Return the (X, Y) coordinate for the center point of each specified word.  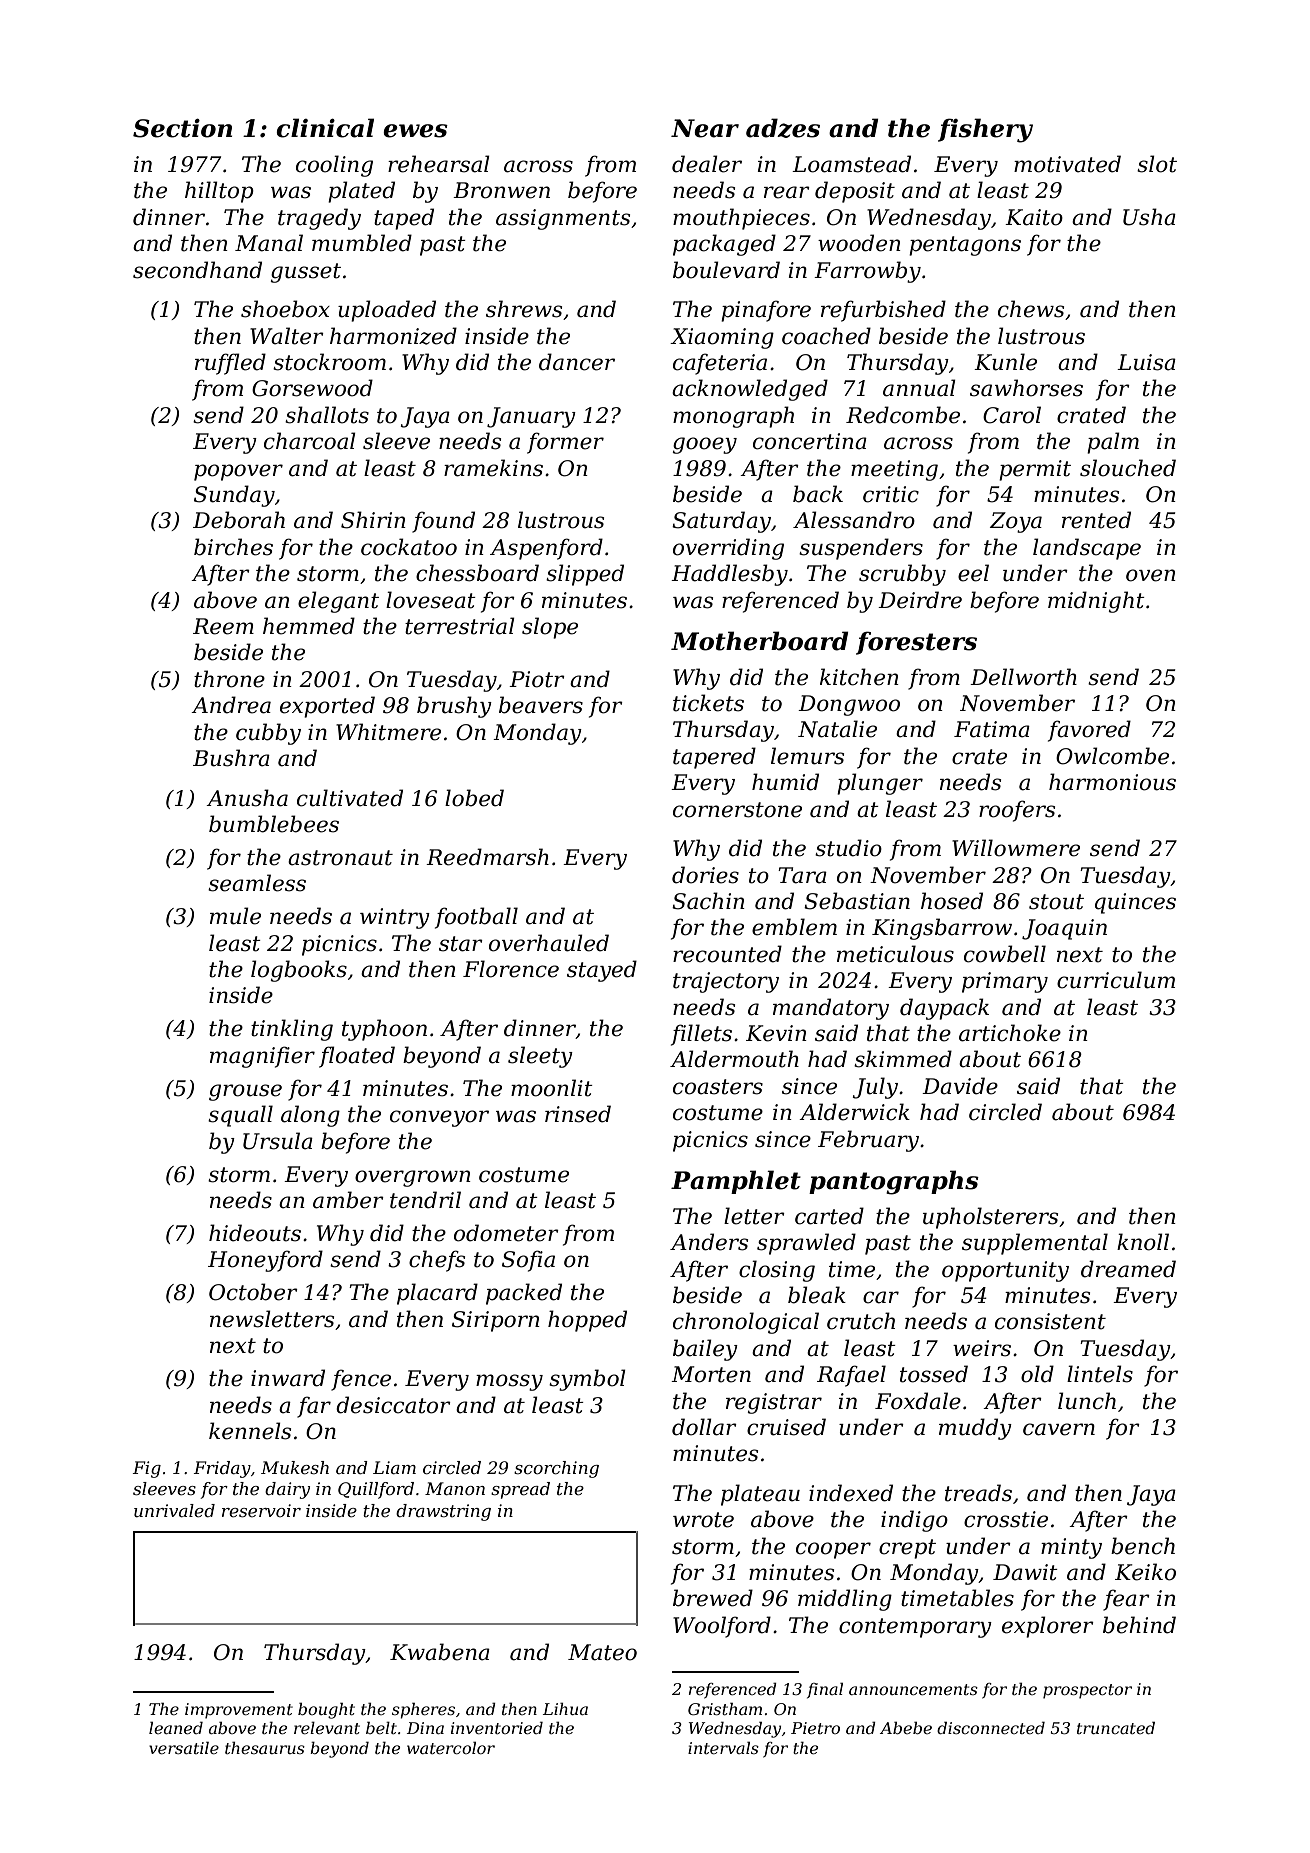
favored (1089, 731)
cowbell (1005, 954)
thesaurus (265, 1748)
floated (357, 1057)
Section (182, 128)
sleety (540, 1057)
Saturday (721, 522)
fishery (985, 130)
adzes (783, 128)
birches (233, 547)
